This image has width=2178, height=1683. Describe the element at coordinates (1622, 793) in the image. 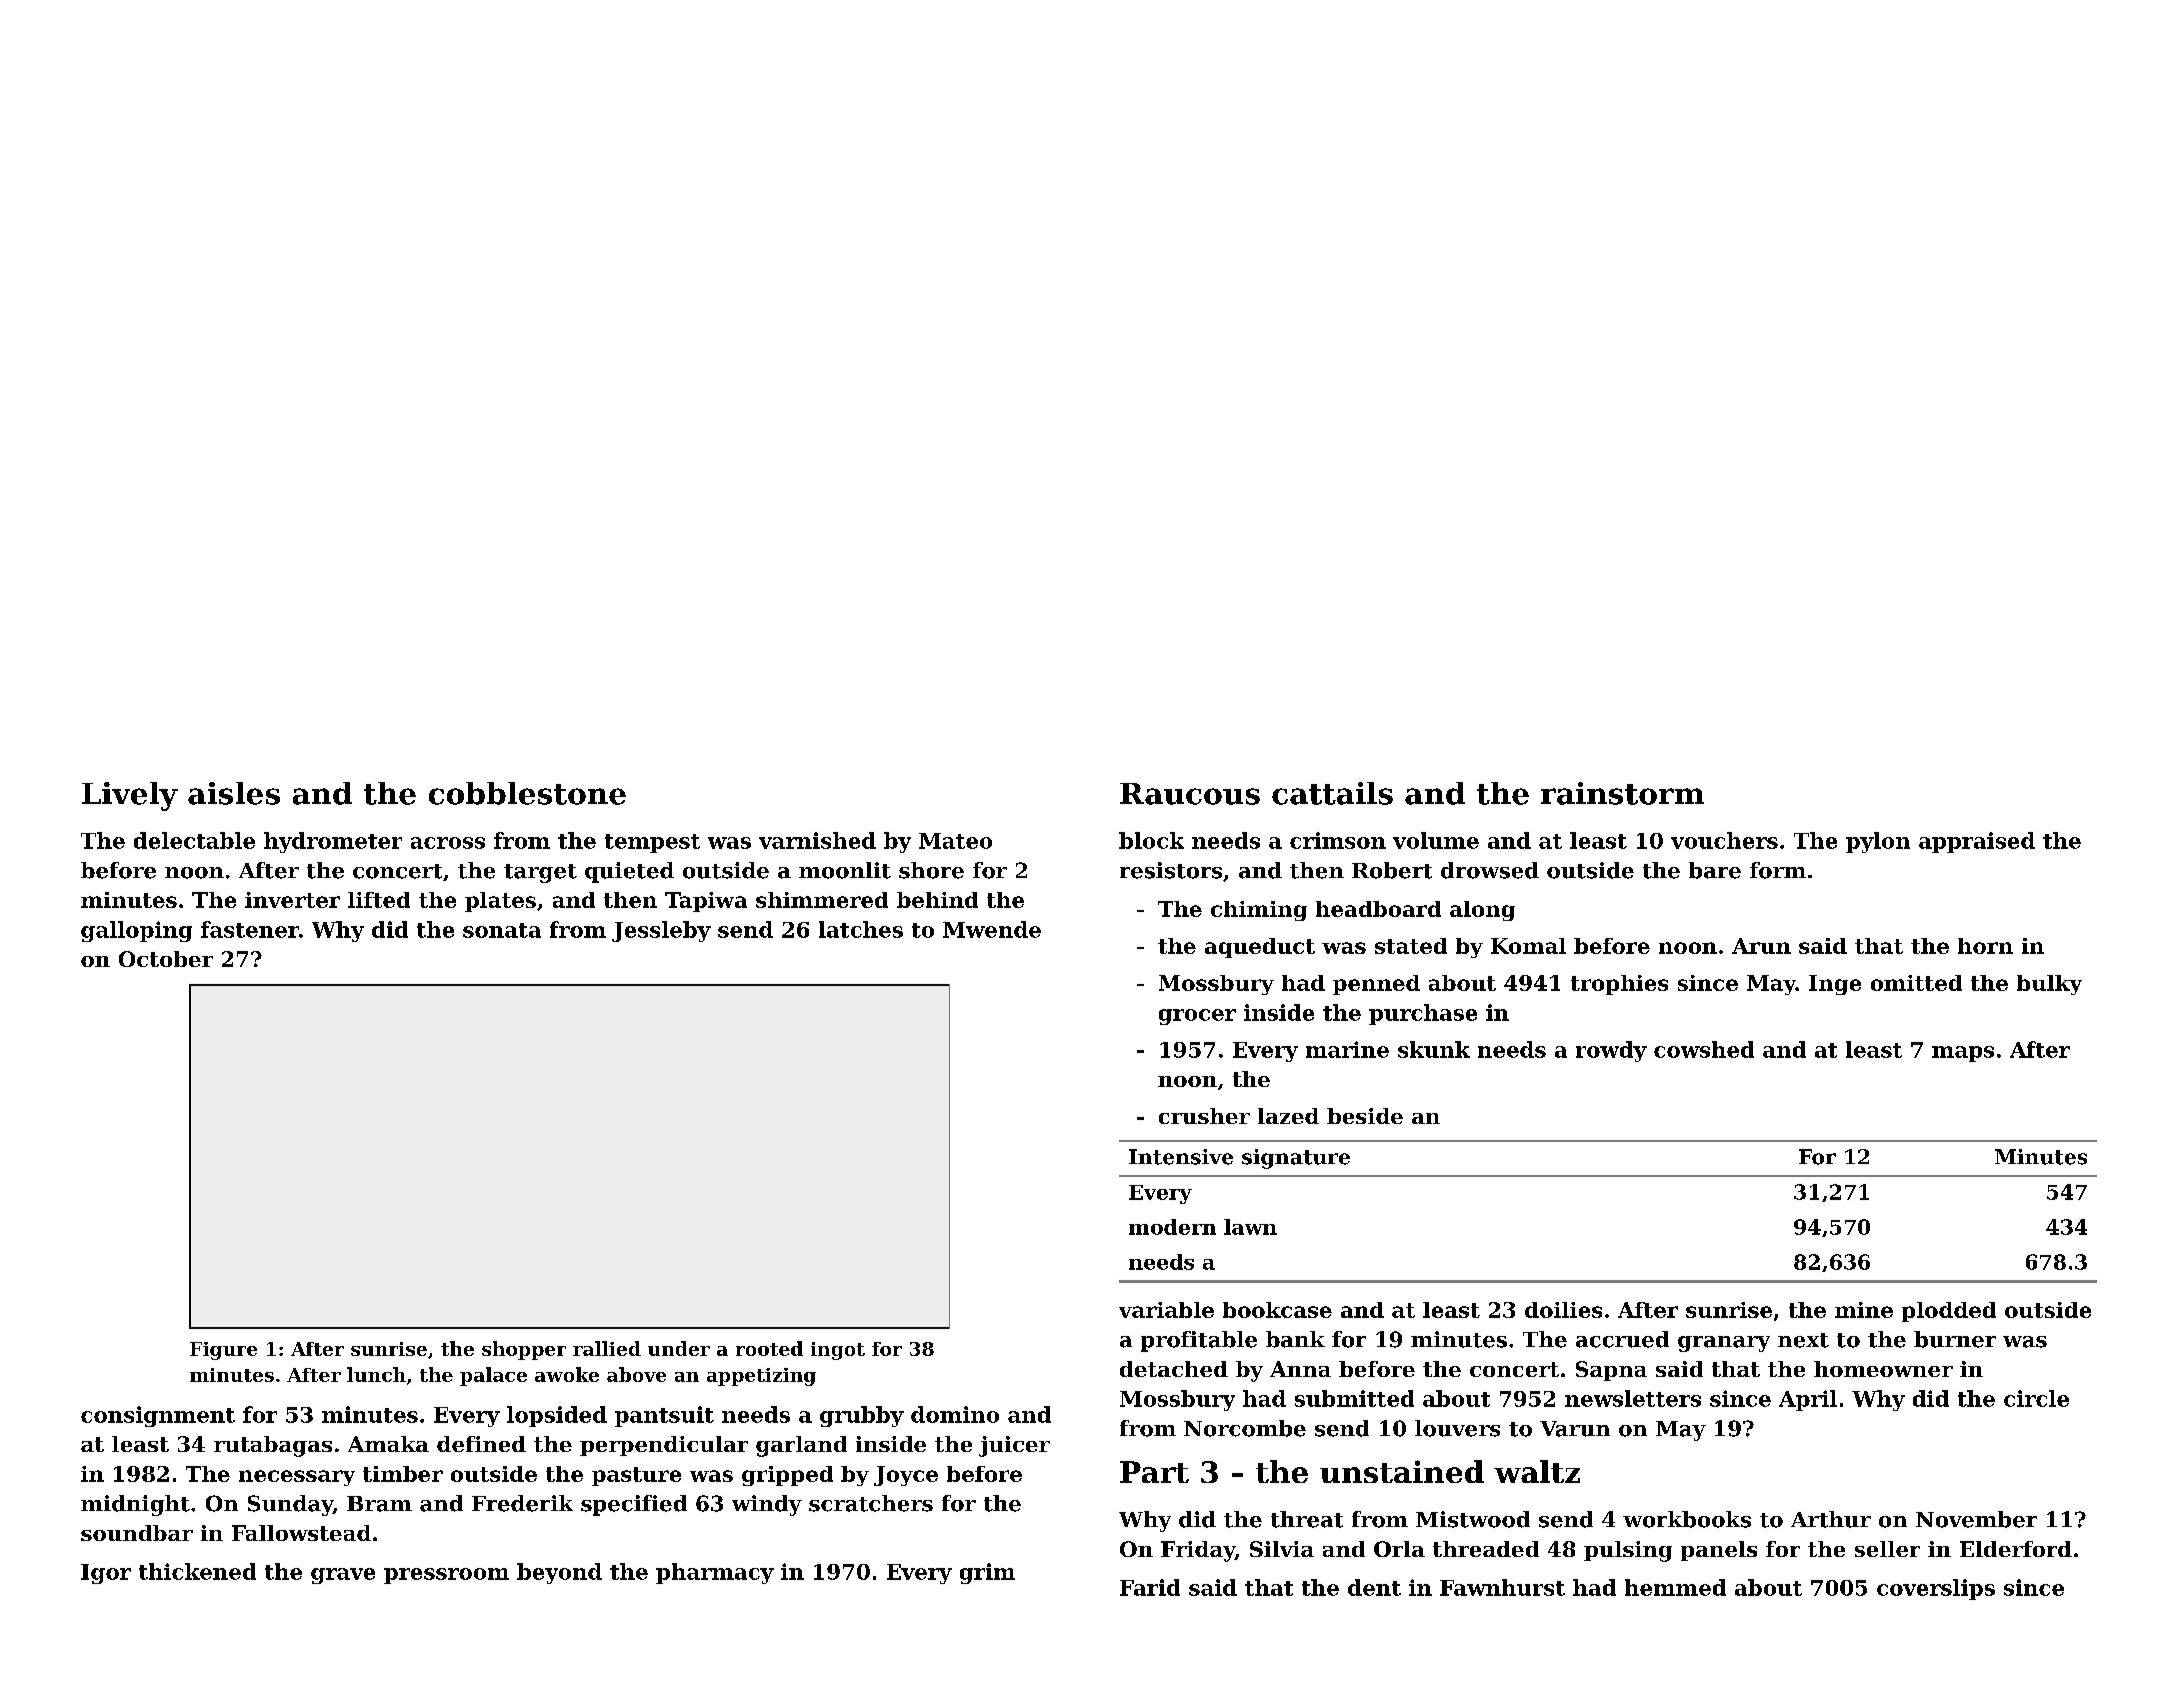

I see `rainstorm` at that location.
